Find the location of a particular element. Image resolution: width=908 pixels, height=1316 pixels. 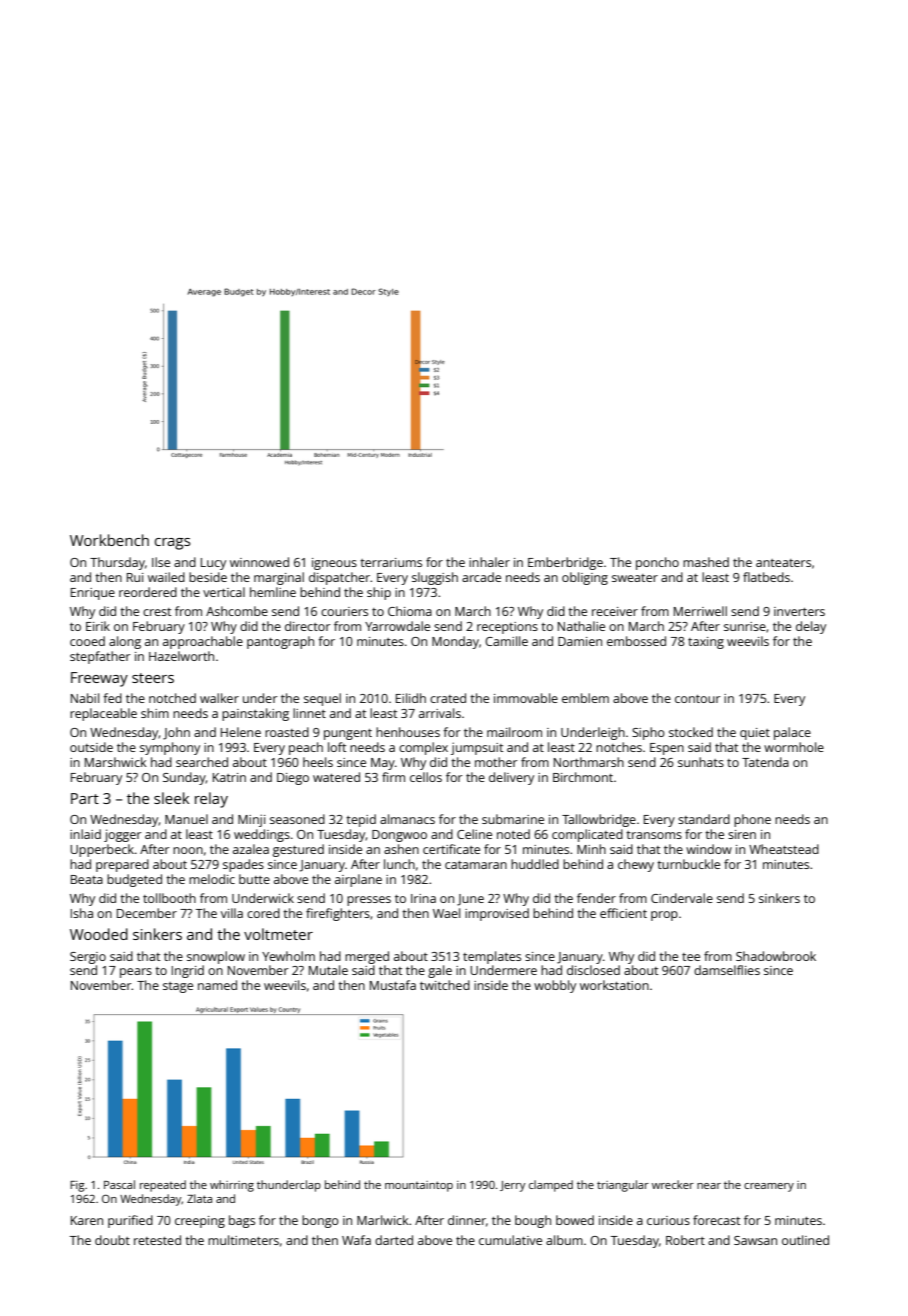

Wael is located at coordinates (446, 913).
